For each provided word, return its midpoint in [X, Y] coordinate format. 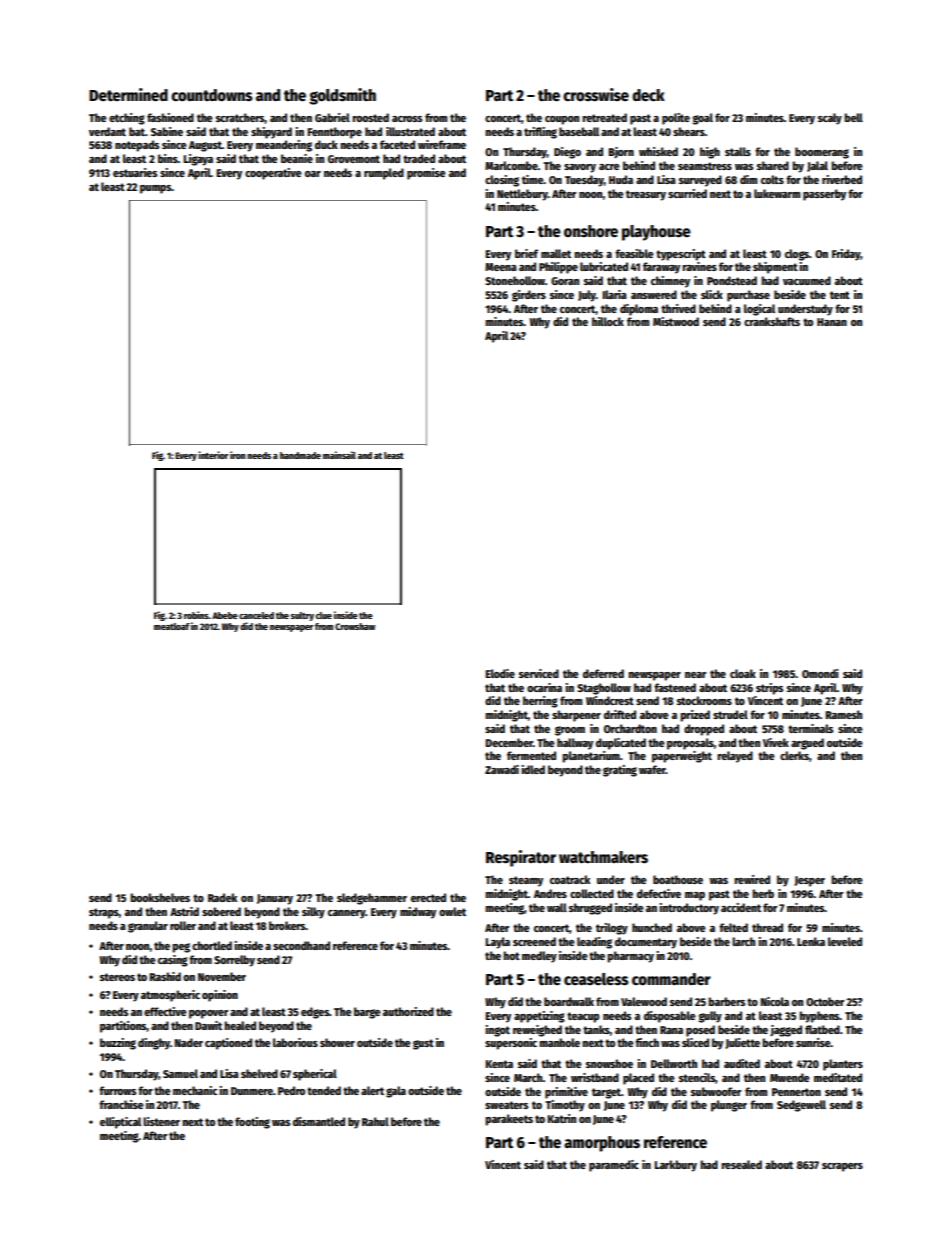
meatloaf [172, 626]
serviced [539, 673]
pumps [155, 189]
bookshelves [160, 897]
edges [315, 1013]
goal [702, 119]
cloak [743, 673]
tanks [596, 1029]
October [825, 1001]
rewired [752, 879]
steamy [526, 881]
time [532, 179]
